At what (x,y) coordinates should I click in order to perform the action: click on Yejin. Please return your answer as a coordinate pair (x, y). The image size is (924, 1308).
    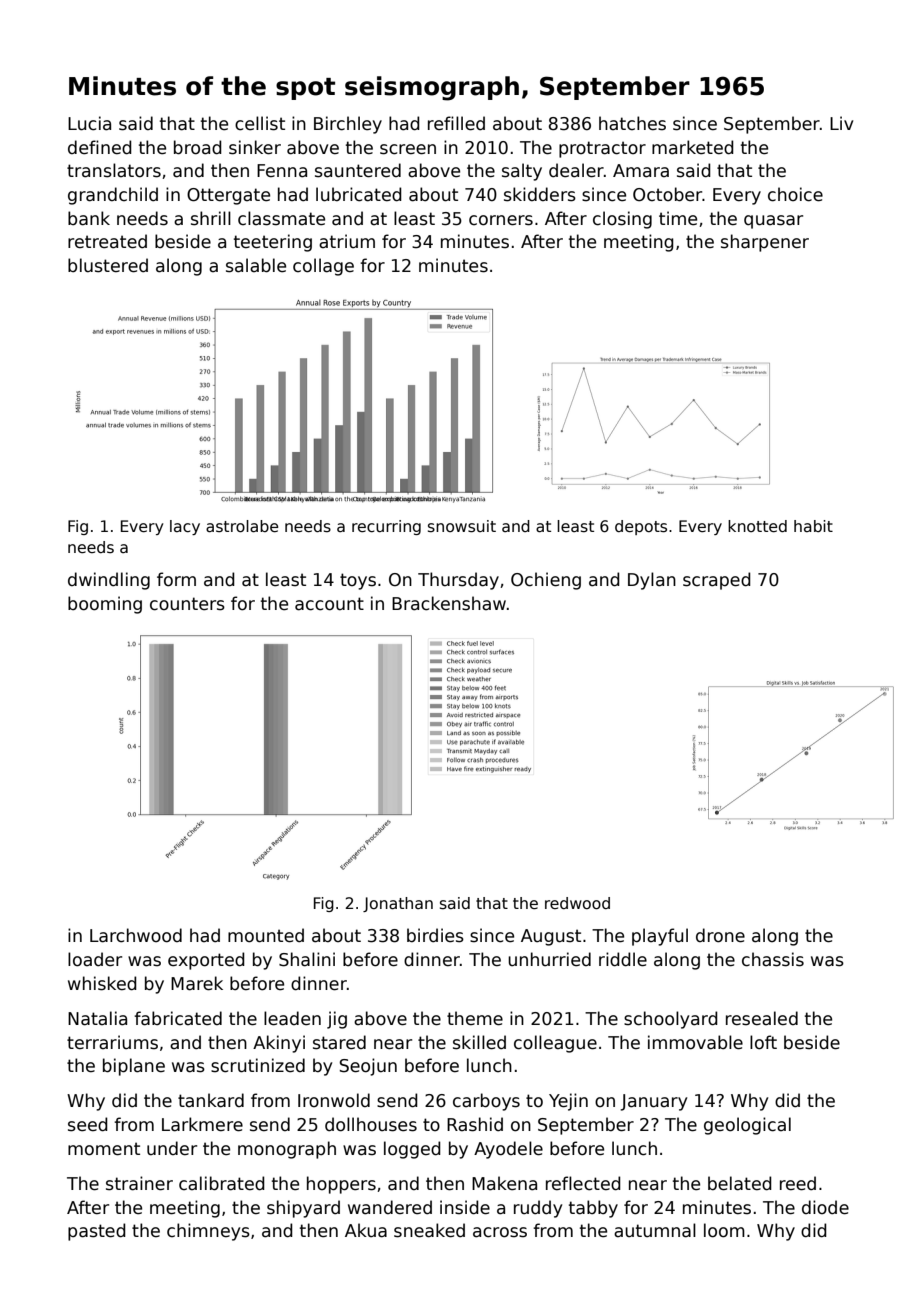
    Looking at the image, I should click on (568, 1102).
